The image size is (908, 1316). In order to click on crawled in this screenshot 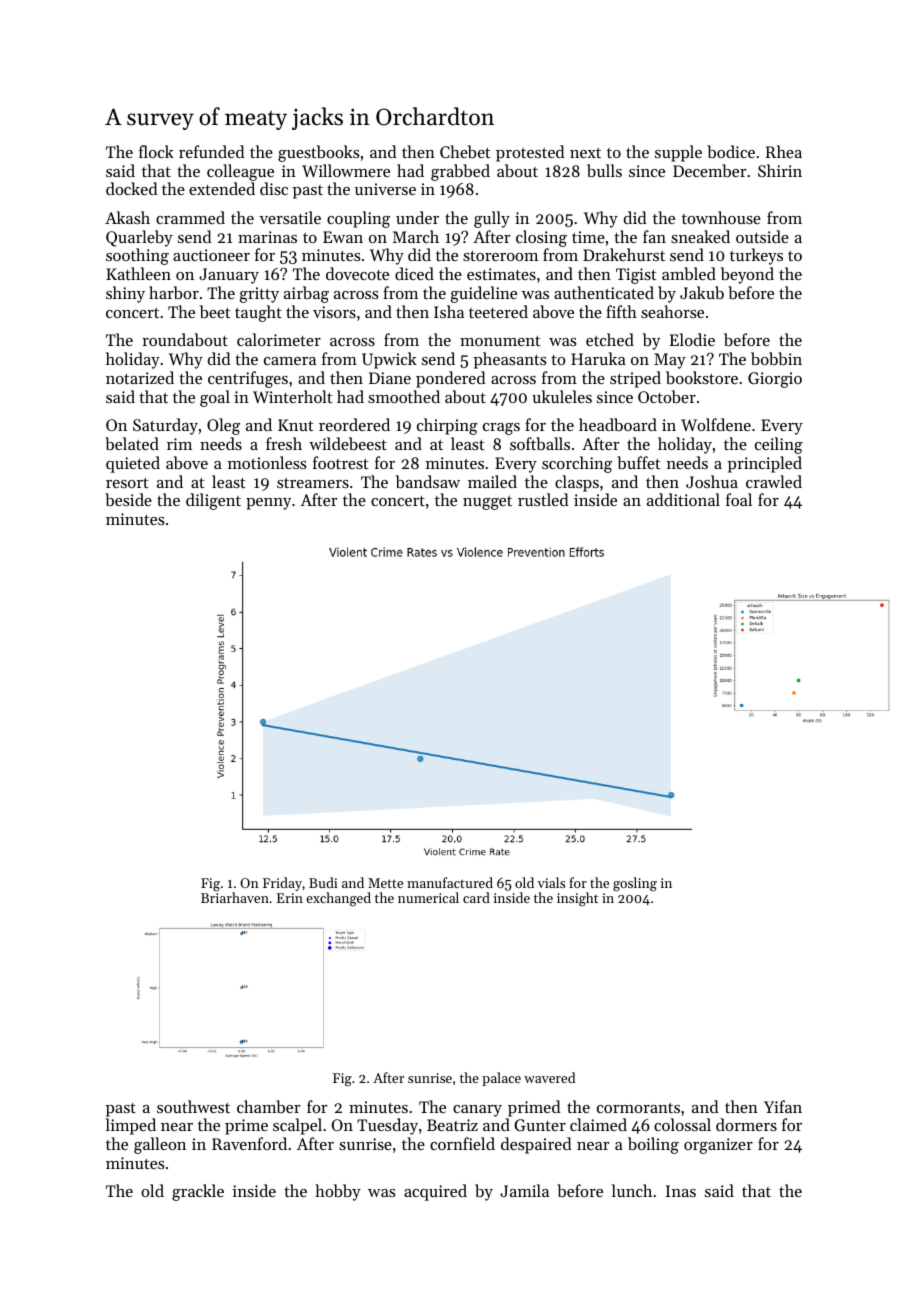, I will do `click(774, 481)`.
